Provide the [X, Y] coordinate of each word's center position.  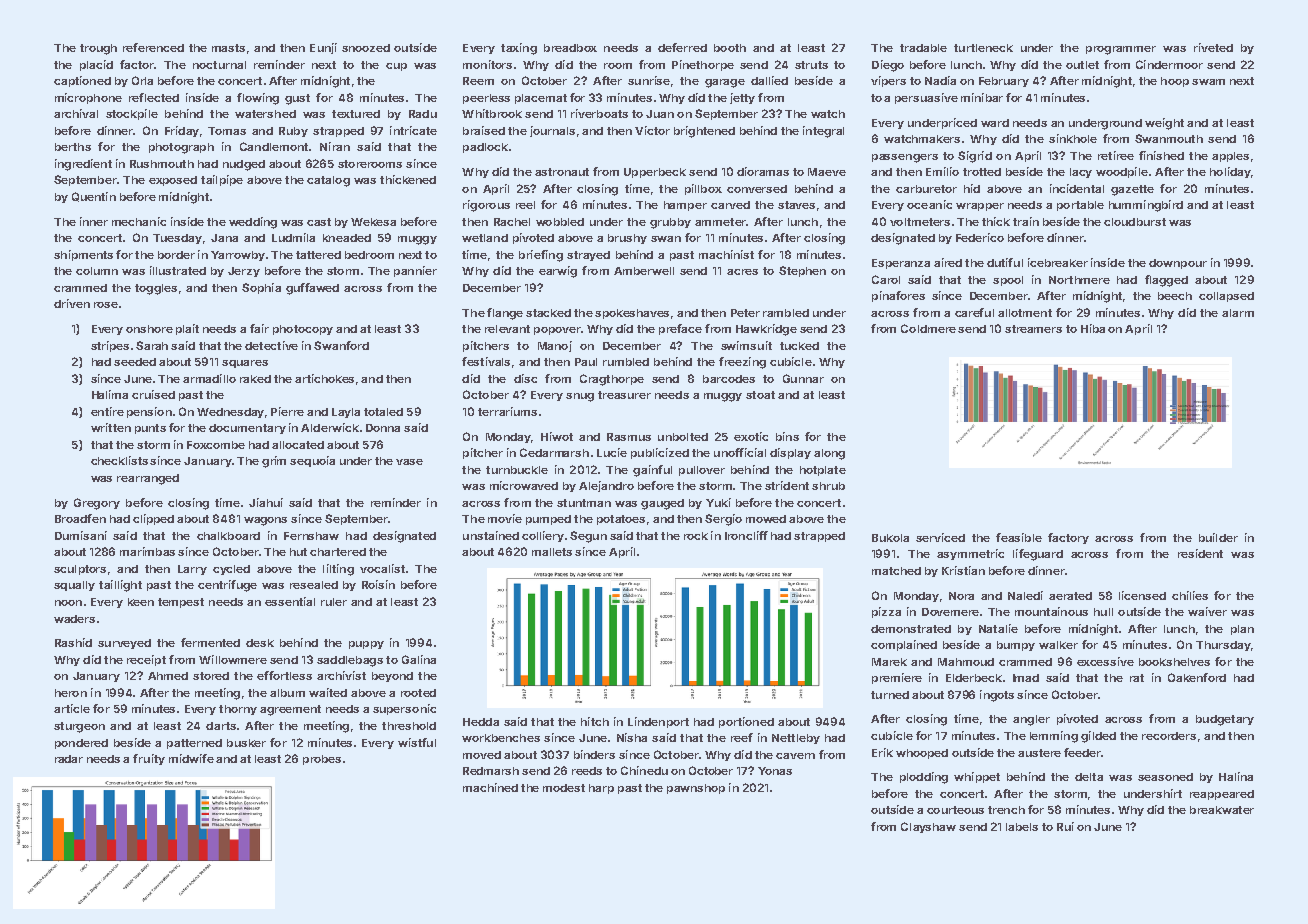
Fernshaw [311, 536]
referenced [153, 47]
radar [69, 759]
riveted [1213, 47]
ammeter [720, 222]
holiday [1230, 172]
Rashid [73, 642]
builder [1218, 537]
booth [730, 48]
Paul [586, 362]
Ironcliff [746, 535]
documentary [247, 429]
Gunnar [803, 378]
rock [696, 536]
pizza [886, 612]
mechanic [139, 221]
